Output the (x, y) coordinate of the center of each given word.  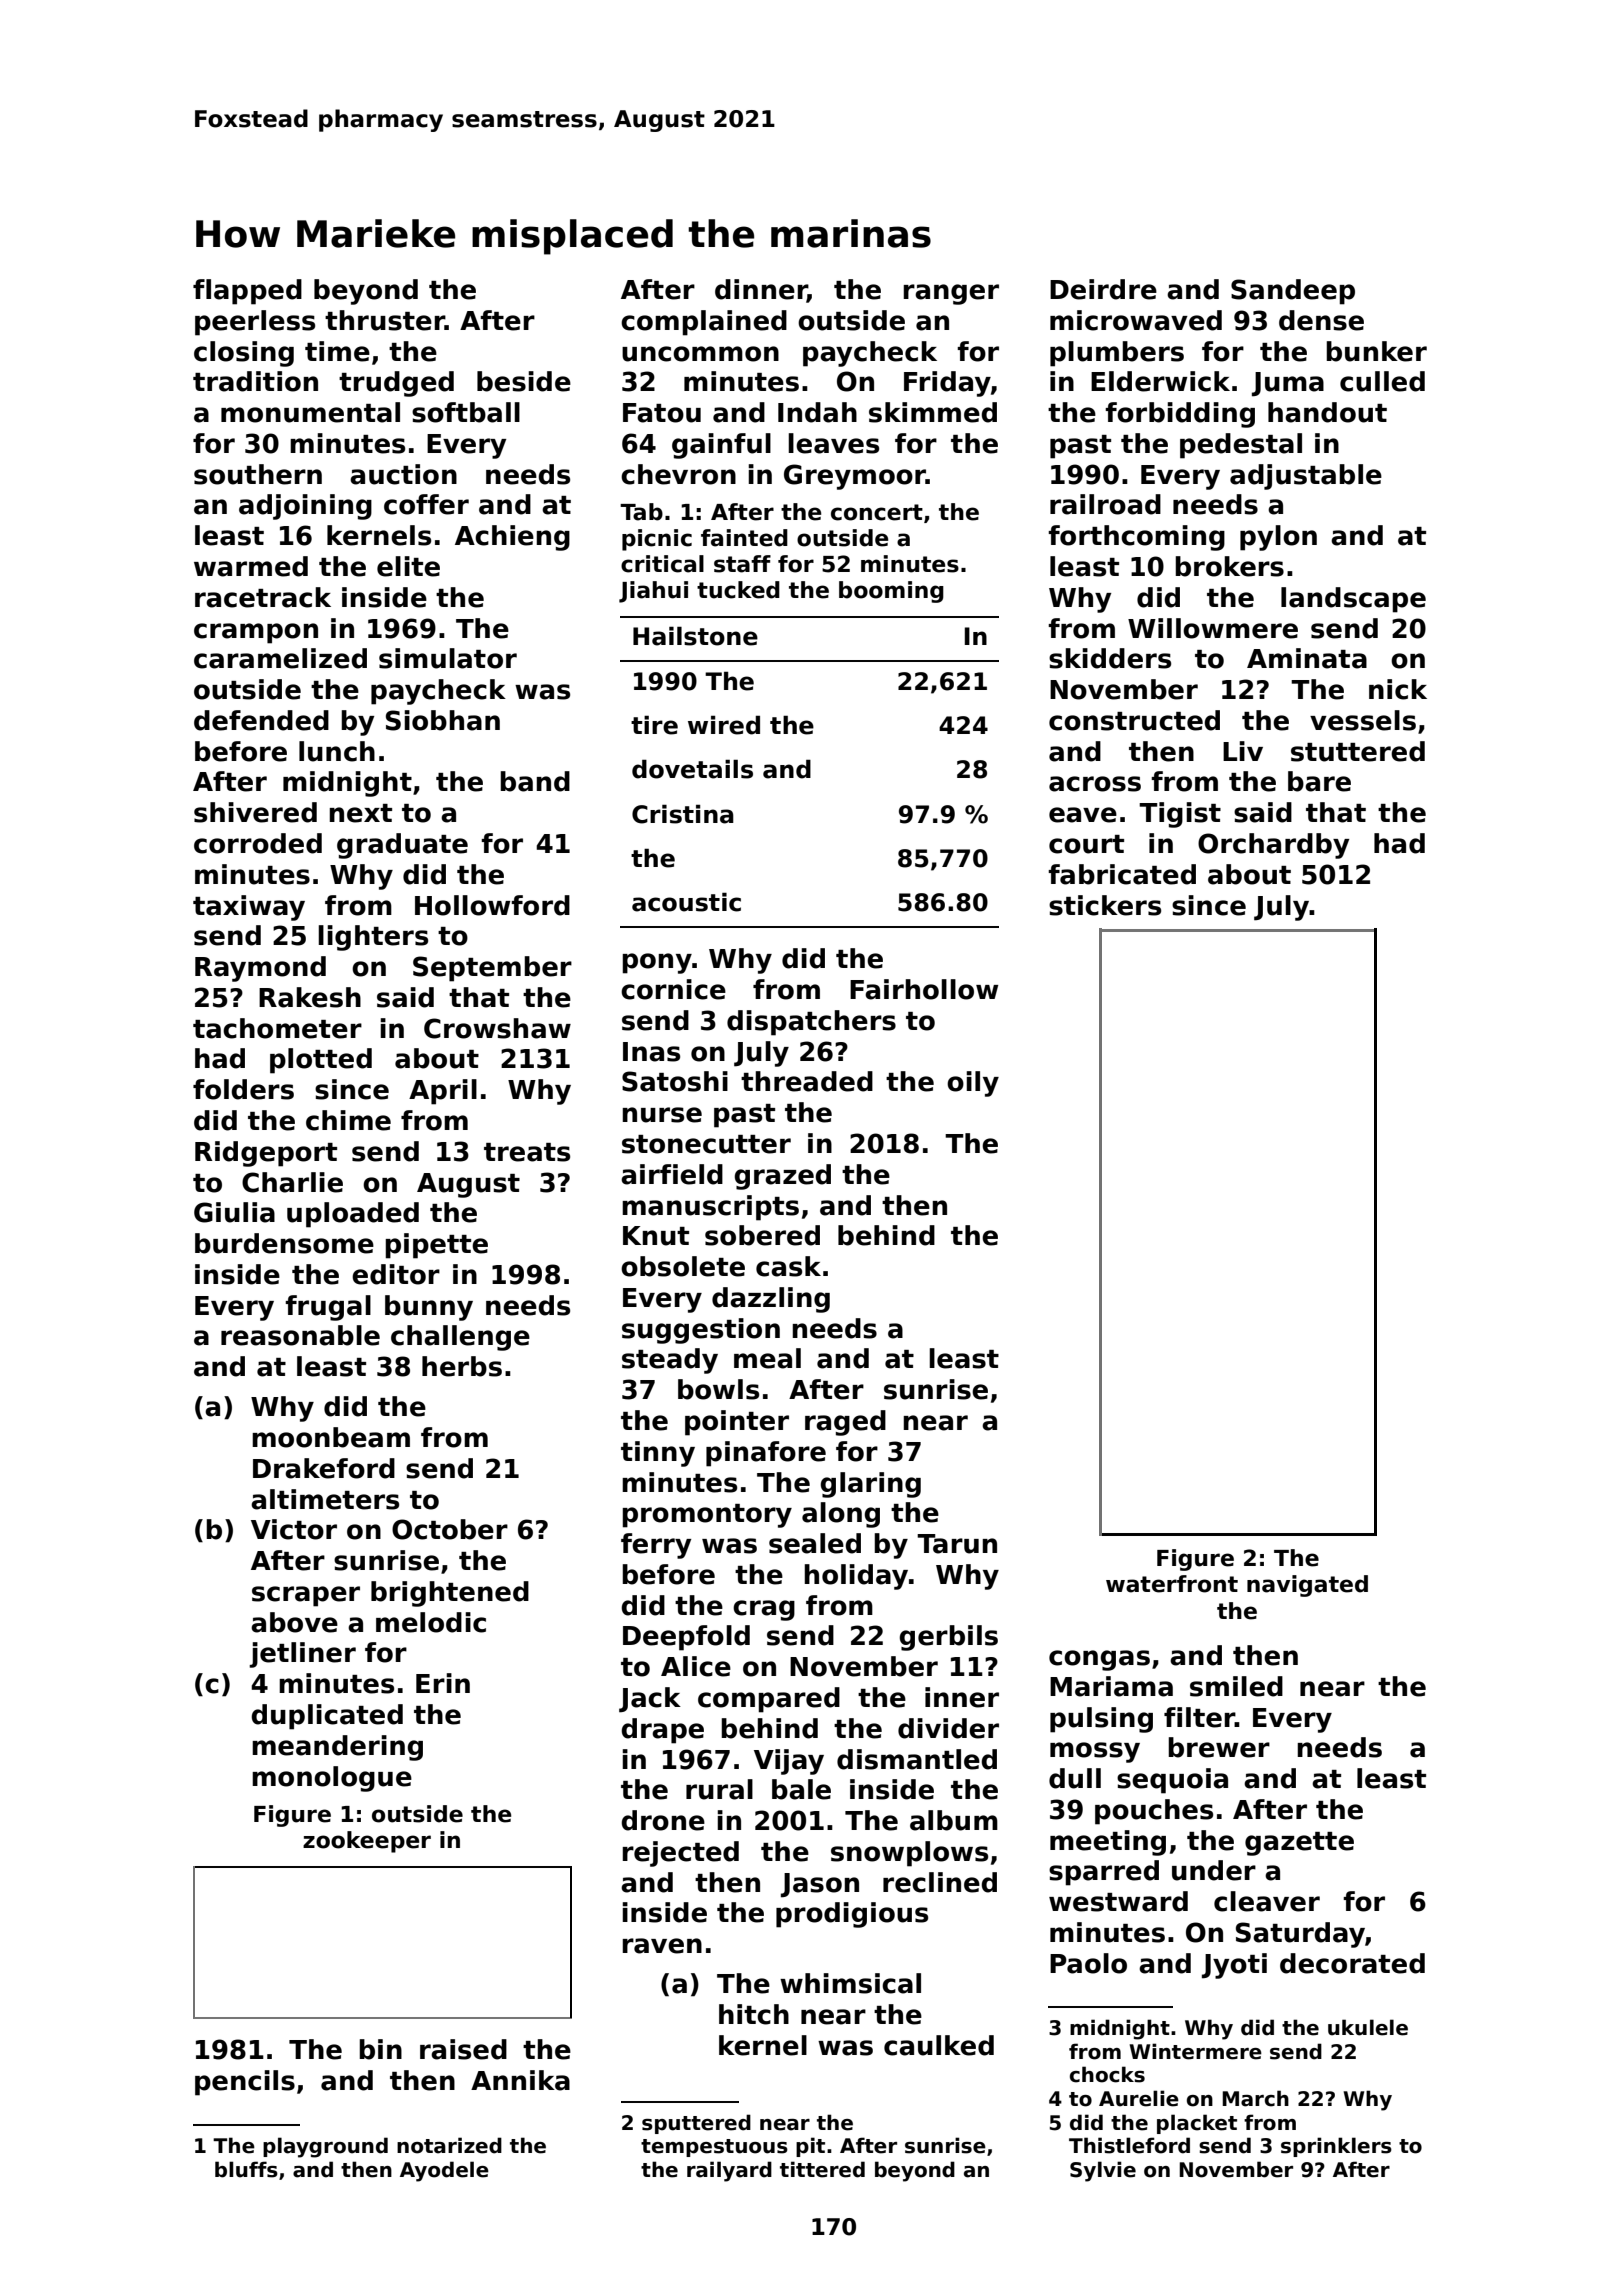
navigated (1307, 1586)
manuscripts (710, 1208)
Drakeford (324, 1468)
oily (973, 1084)
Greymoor (855, 477)
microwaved (1136, 320)
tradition (255, 381)
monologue (332, 1779)
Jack (650, 1700)
